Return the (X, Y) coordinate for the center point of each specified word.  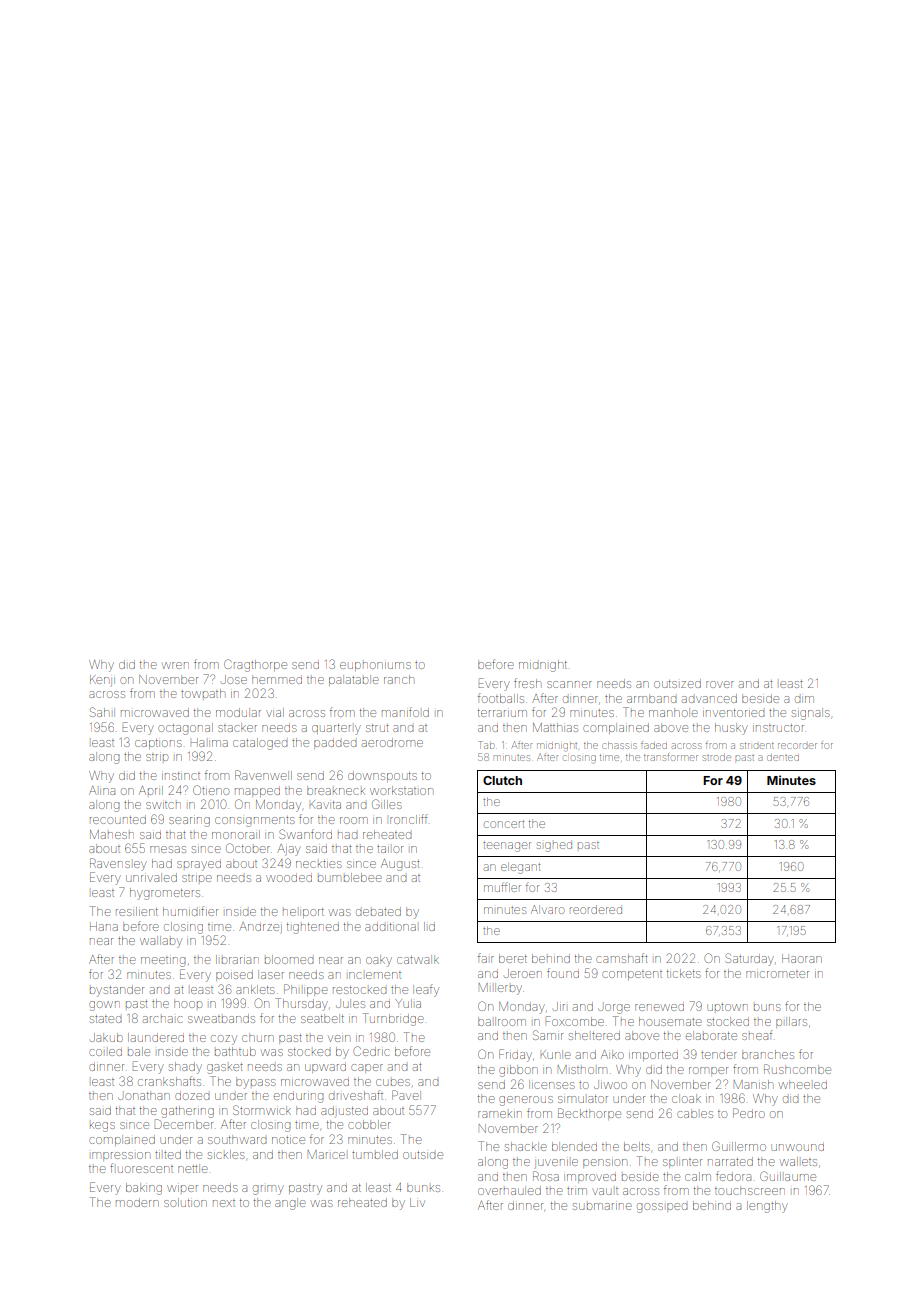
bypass (256, 1083)
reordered (596, 909)
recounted (118, 819)
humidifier (190, 911)
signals (811, 714)
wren (175, 665)
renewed (659, 1007)
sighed (554, 847)
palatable (354, 680)
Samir (548, 1035)
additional (390, 927)
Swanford (305, 834)
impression (121, 1156)
